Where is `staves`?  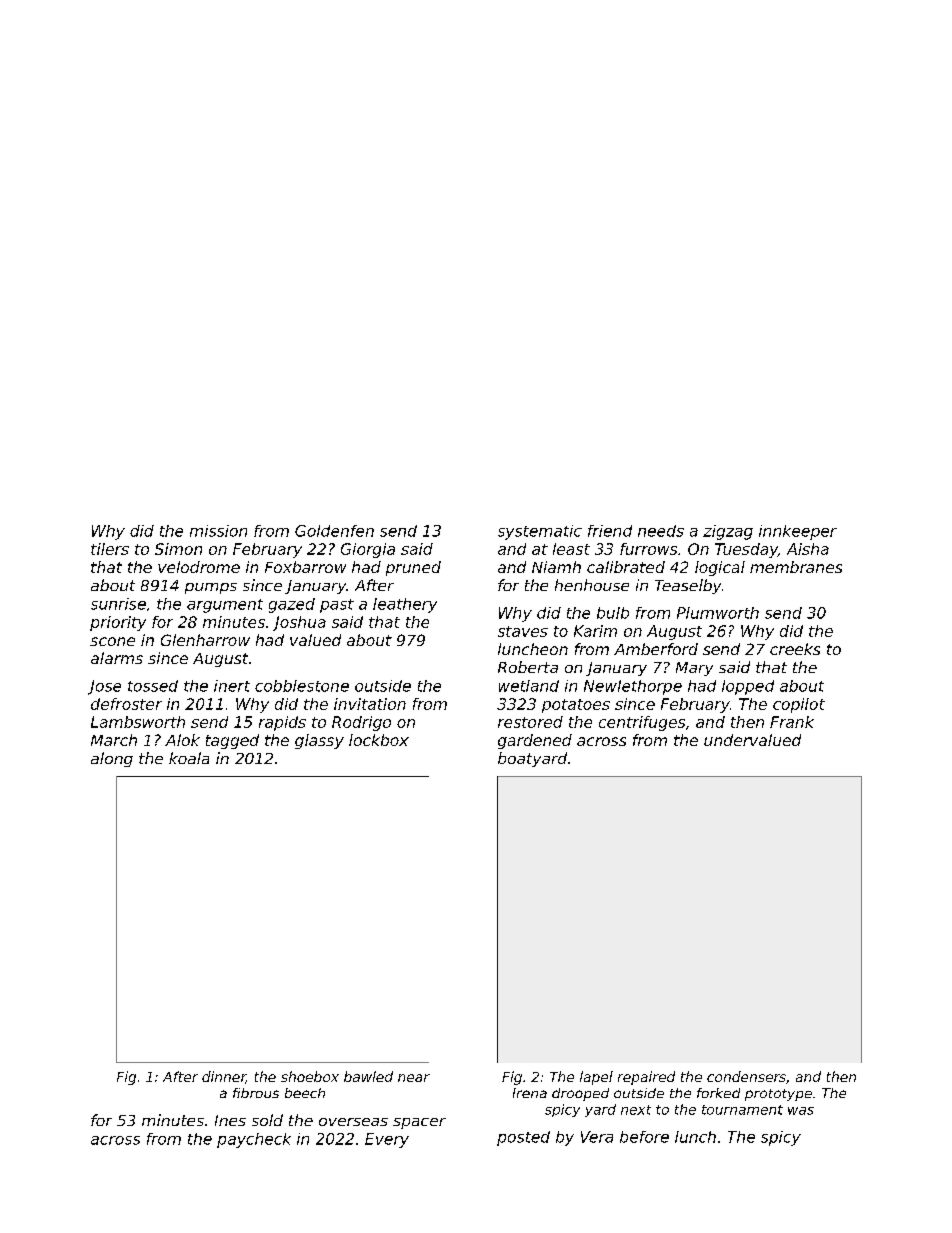
staves is located at coordinates (523, 631).
